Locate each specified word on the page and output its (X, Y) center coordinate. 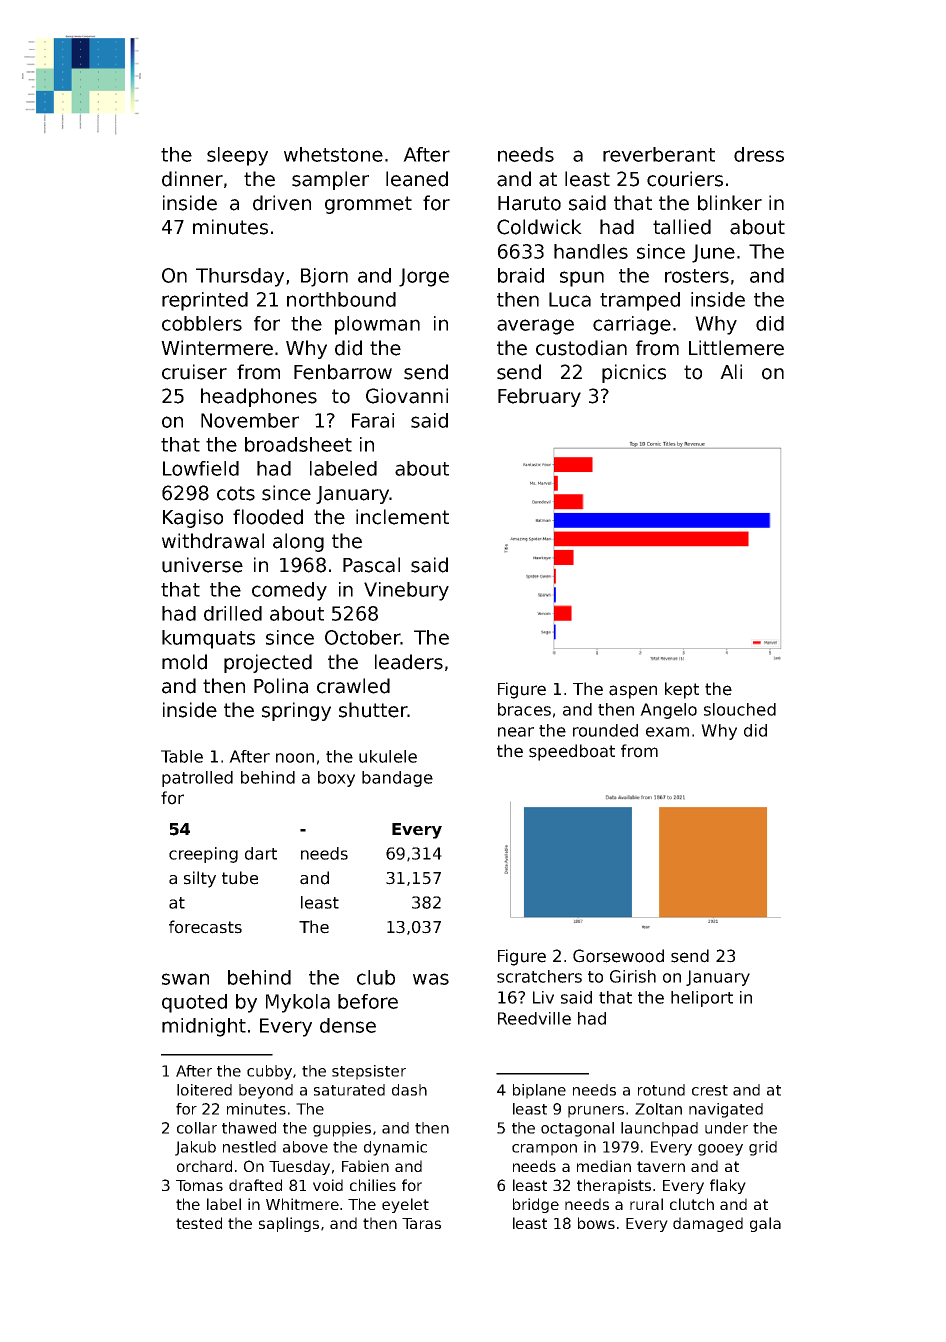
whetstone (333, 154)
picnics (634, 373)
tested (199, 1223)
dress (759, 154)
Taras (421, 1223)
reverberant (659, 154)
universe (202, 565)
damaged (708, 1224)
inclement (402, 517)
